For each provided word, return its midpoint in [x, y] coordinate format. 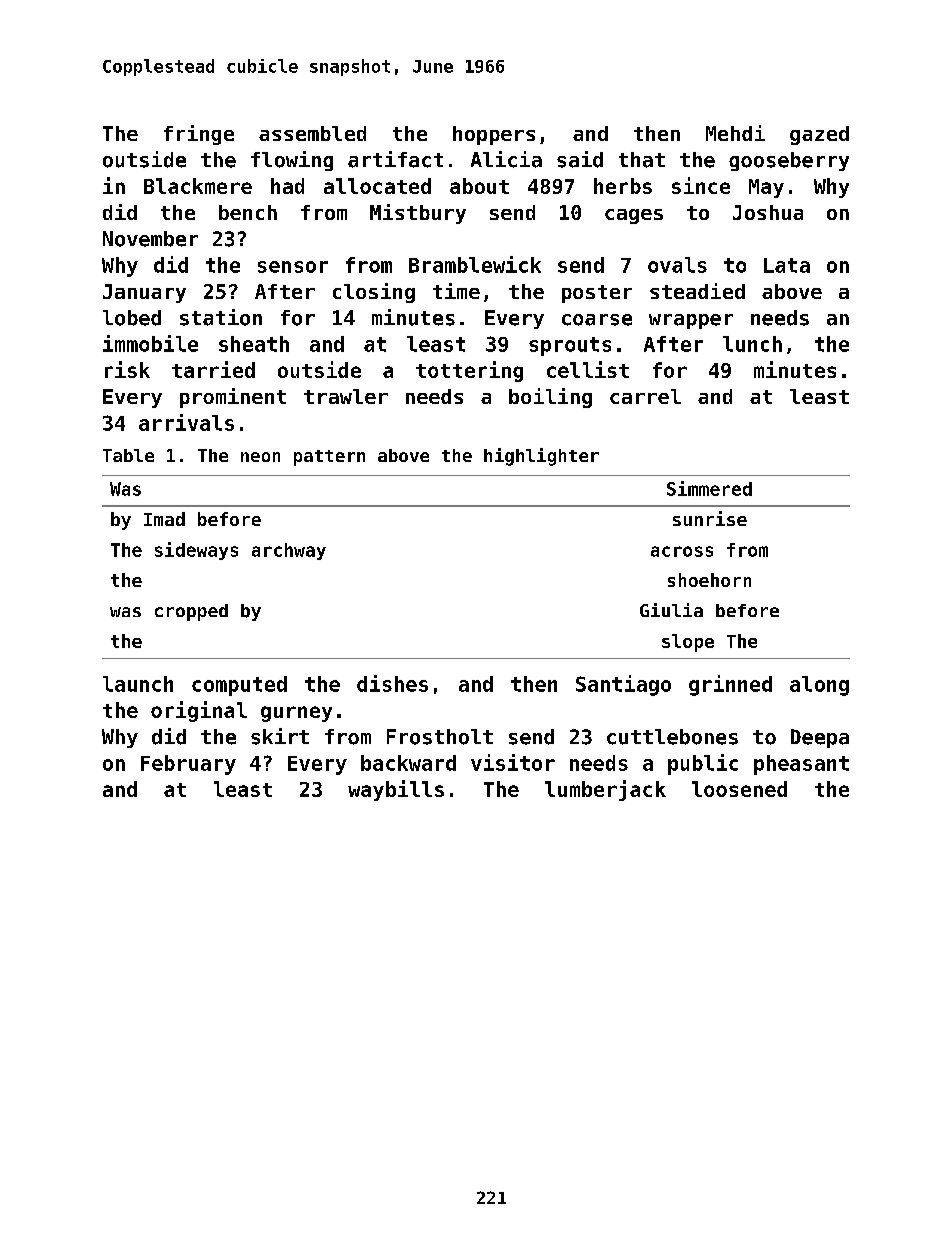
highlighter [541, 457]
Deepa [820, 738]
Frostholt [440, 737]
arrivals [186, 422]
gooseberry [789, 161]
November [150, 239]
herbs [623, 186]
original [199, 711]
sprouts [570, 346]
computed [239, 686]
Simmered [709, 488]
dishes [392, 683]
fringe [199, 135]
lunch [752, 344]
